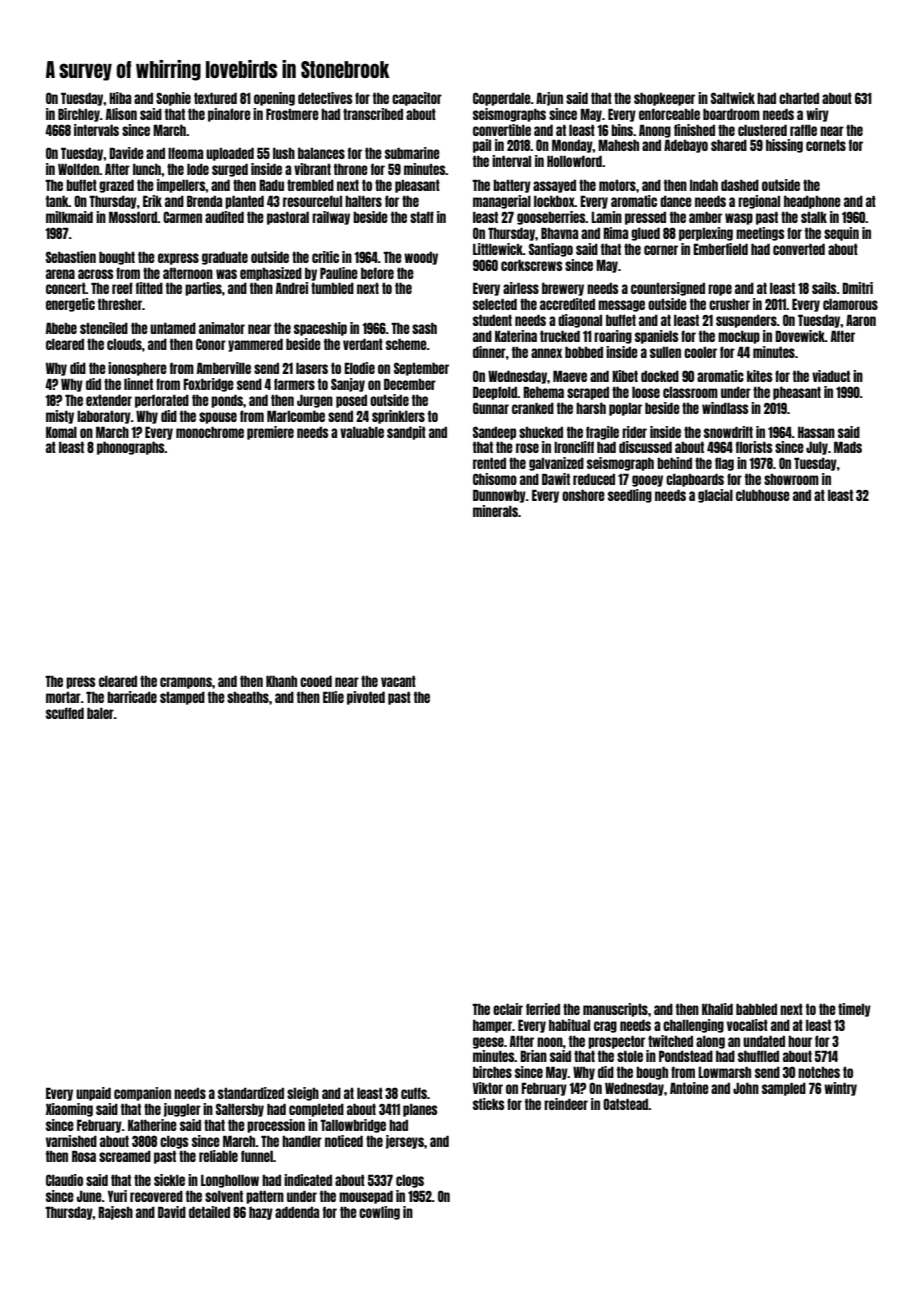 This page has height=1308, width=924. Describe the element at coordinates (704, 185) in the page. I see `Indah` at that location.
